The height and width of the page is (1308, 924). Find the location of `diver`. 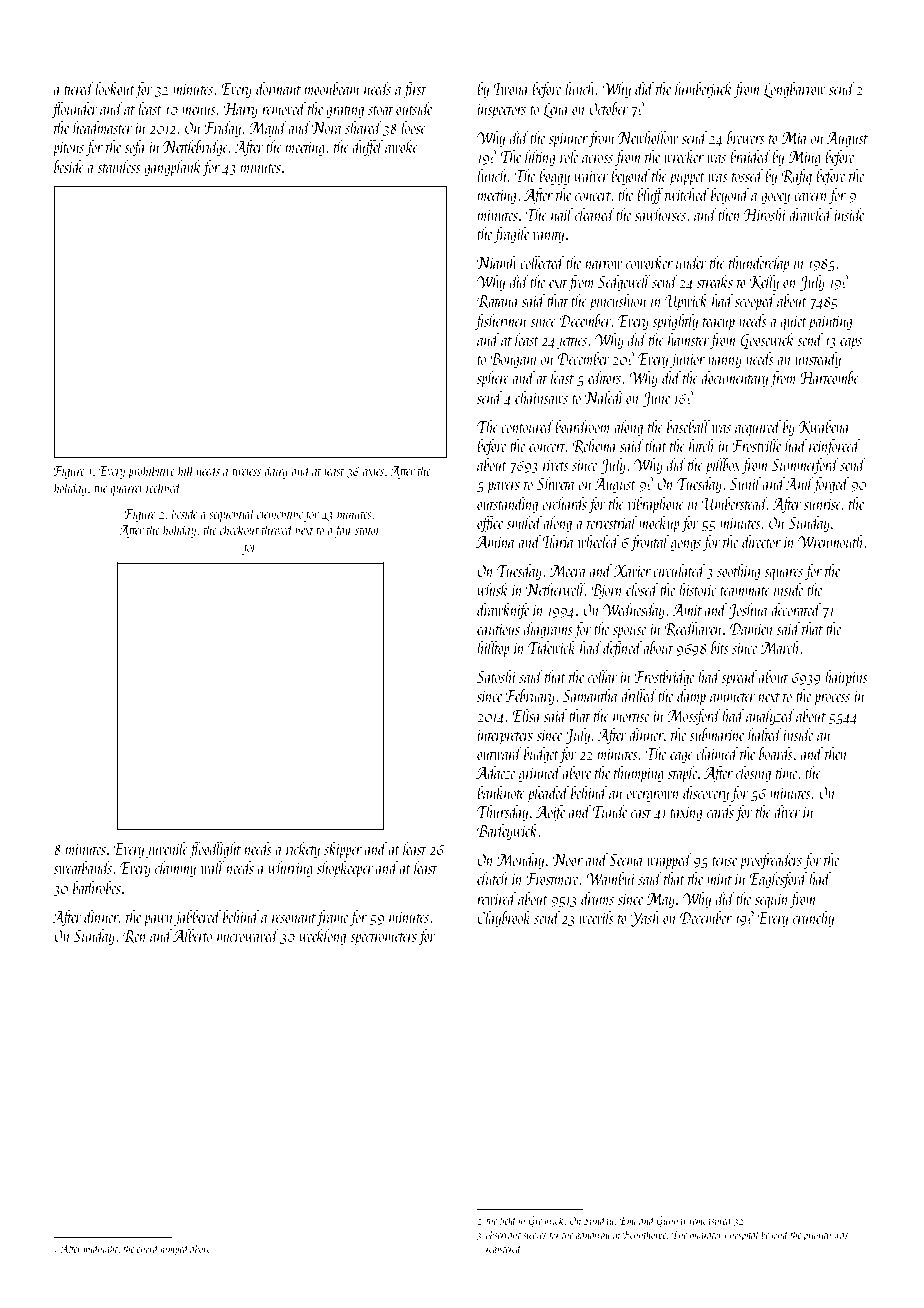

diver is located at coordinates (787, 811).
